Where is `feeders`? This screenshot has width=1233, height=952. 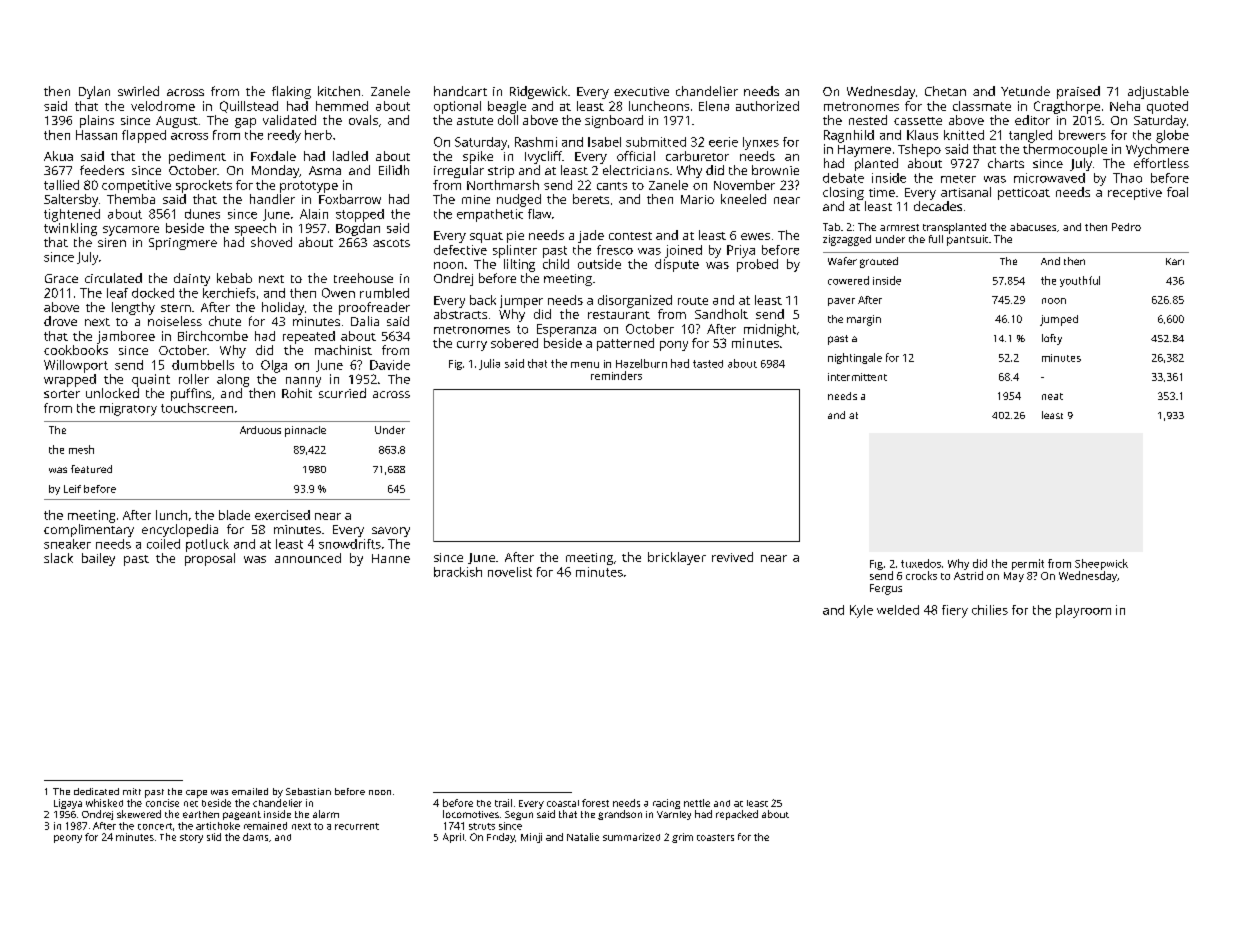
feeders is located at coordinates (102, 170).
